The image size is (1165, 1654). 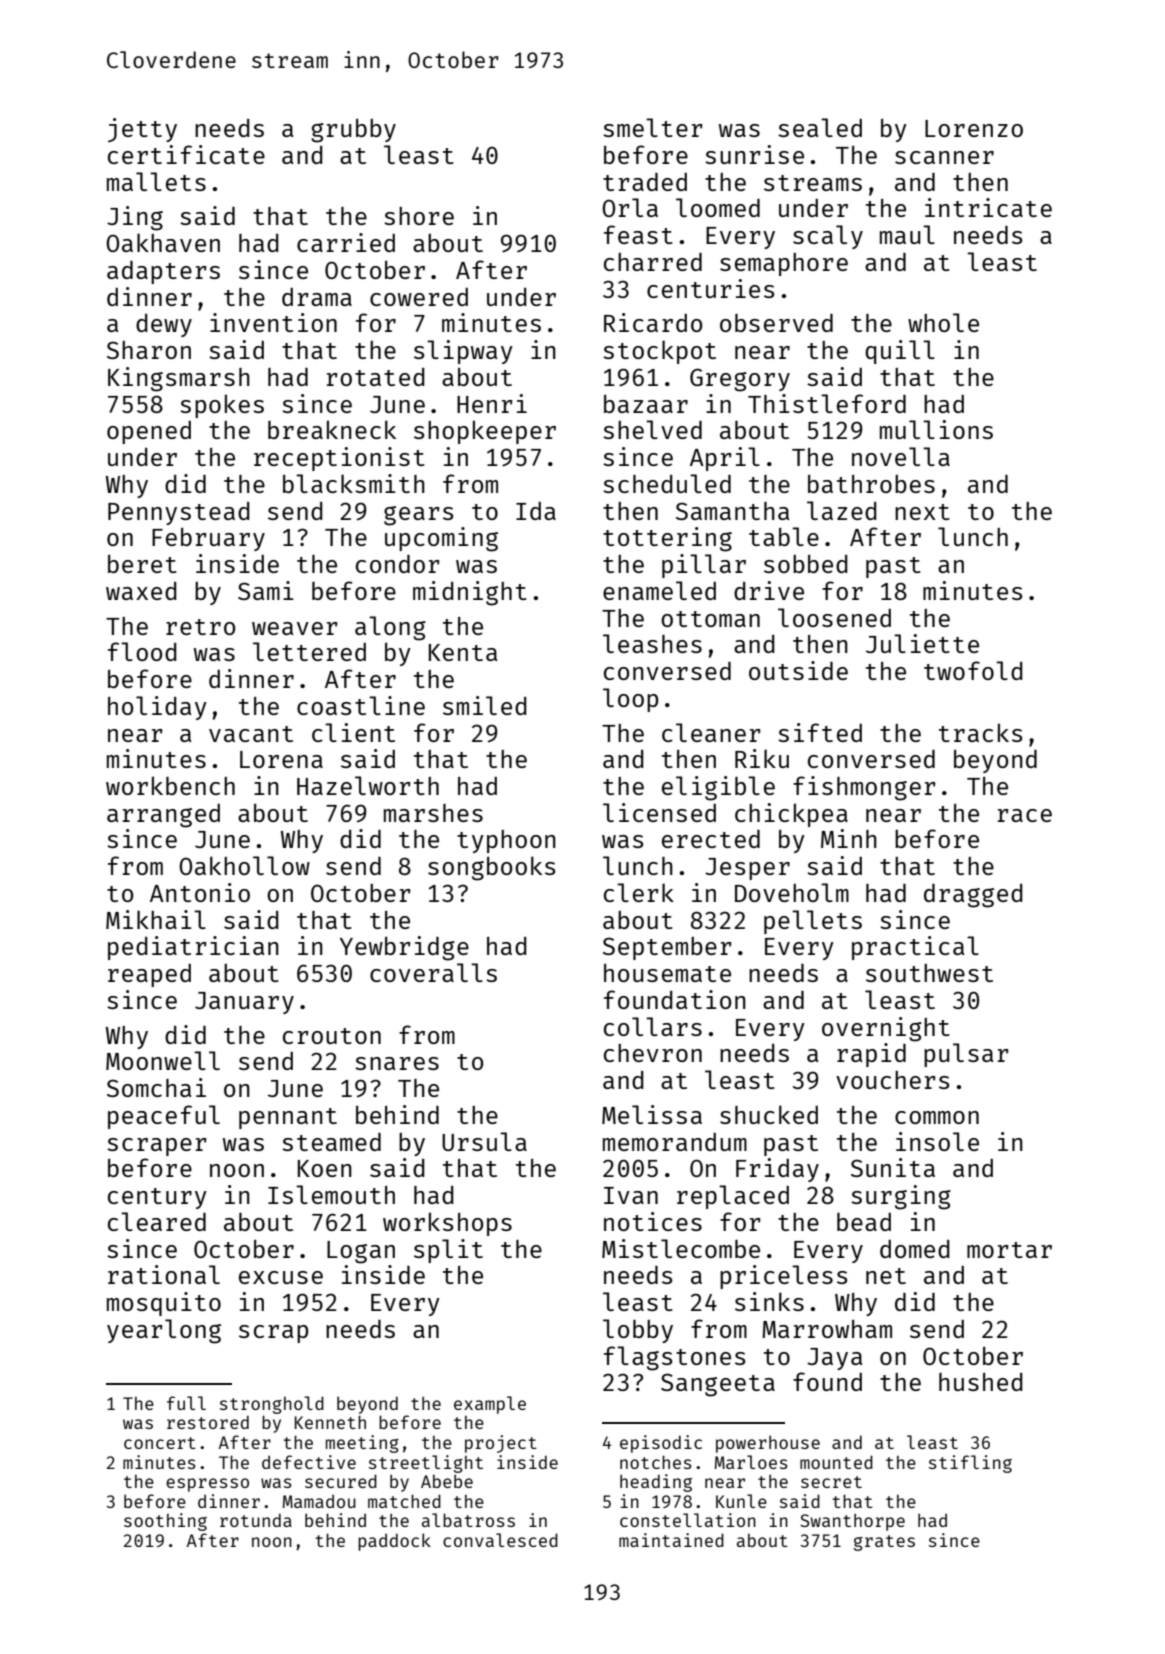 I want to click on waxed, so click(x=141, y=591).
